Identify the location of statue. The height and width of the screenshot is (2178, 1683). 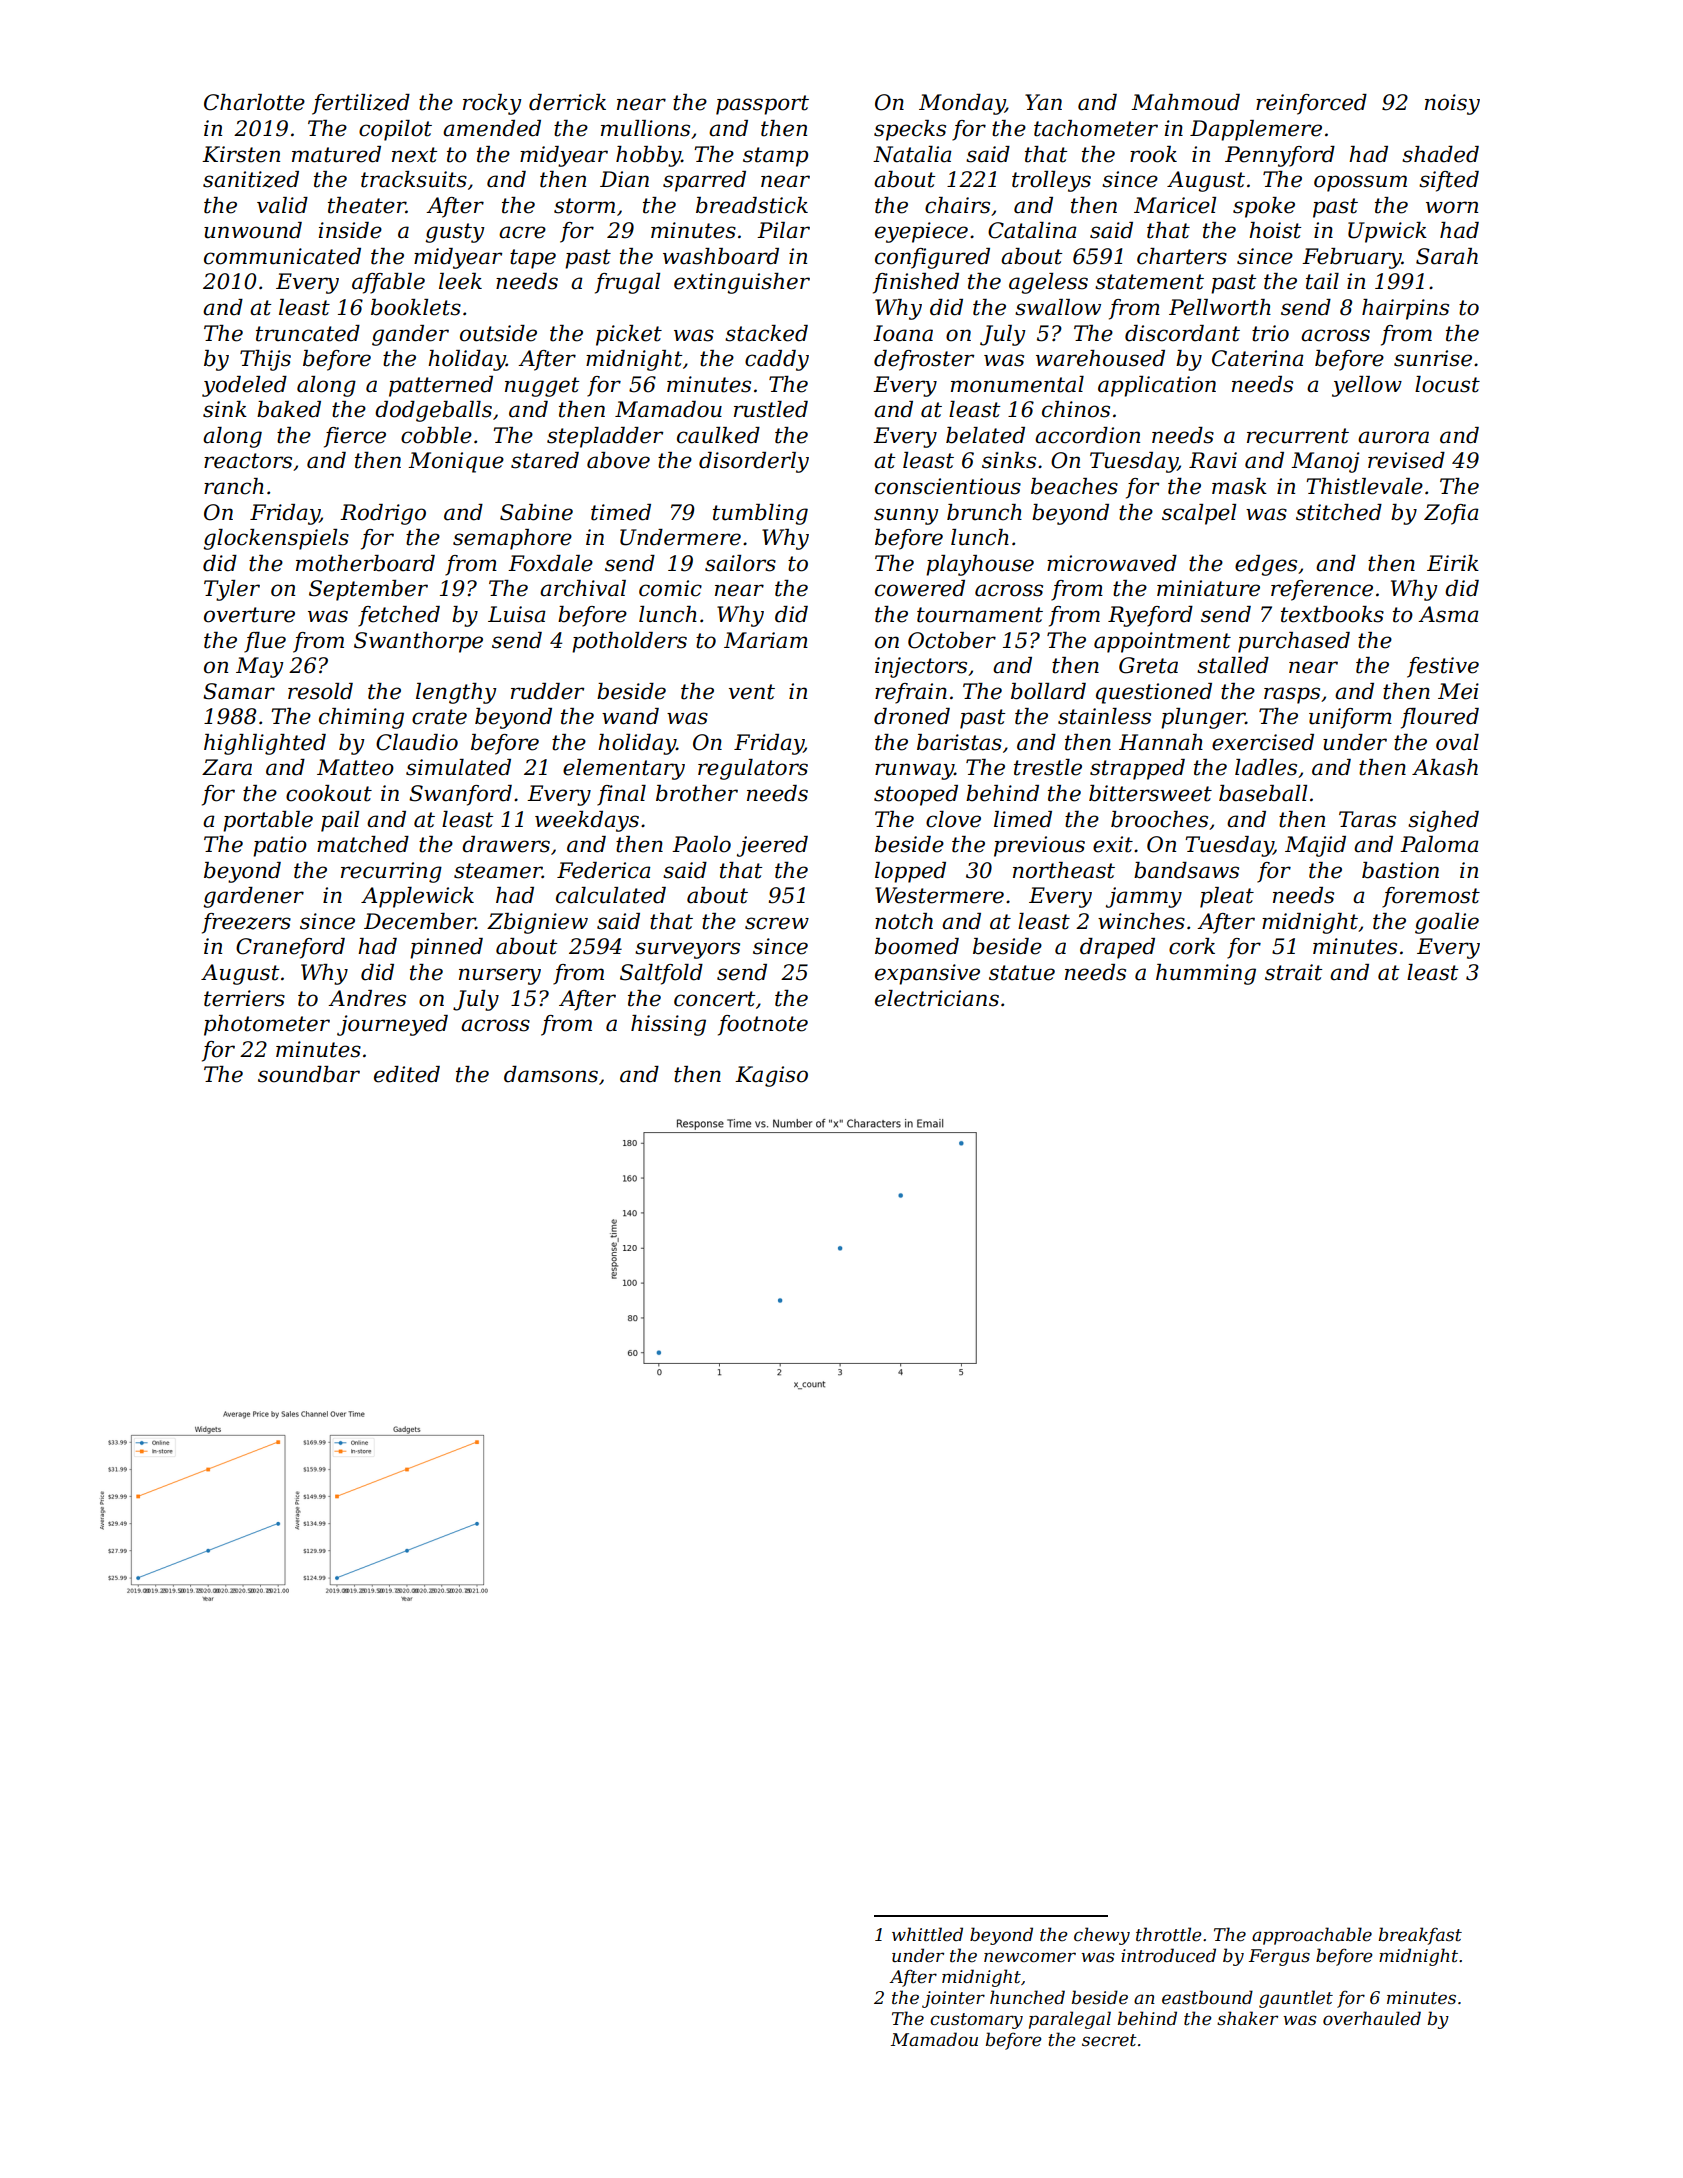
(1022, 973).
